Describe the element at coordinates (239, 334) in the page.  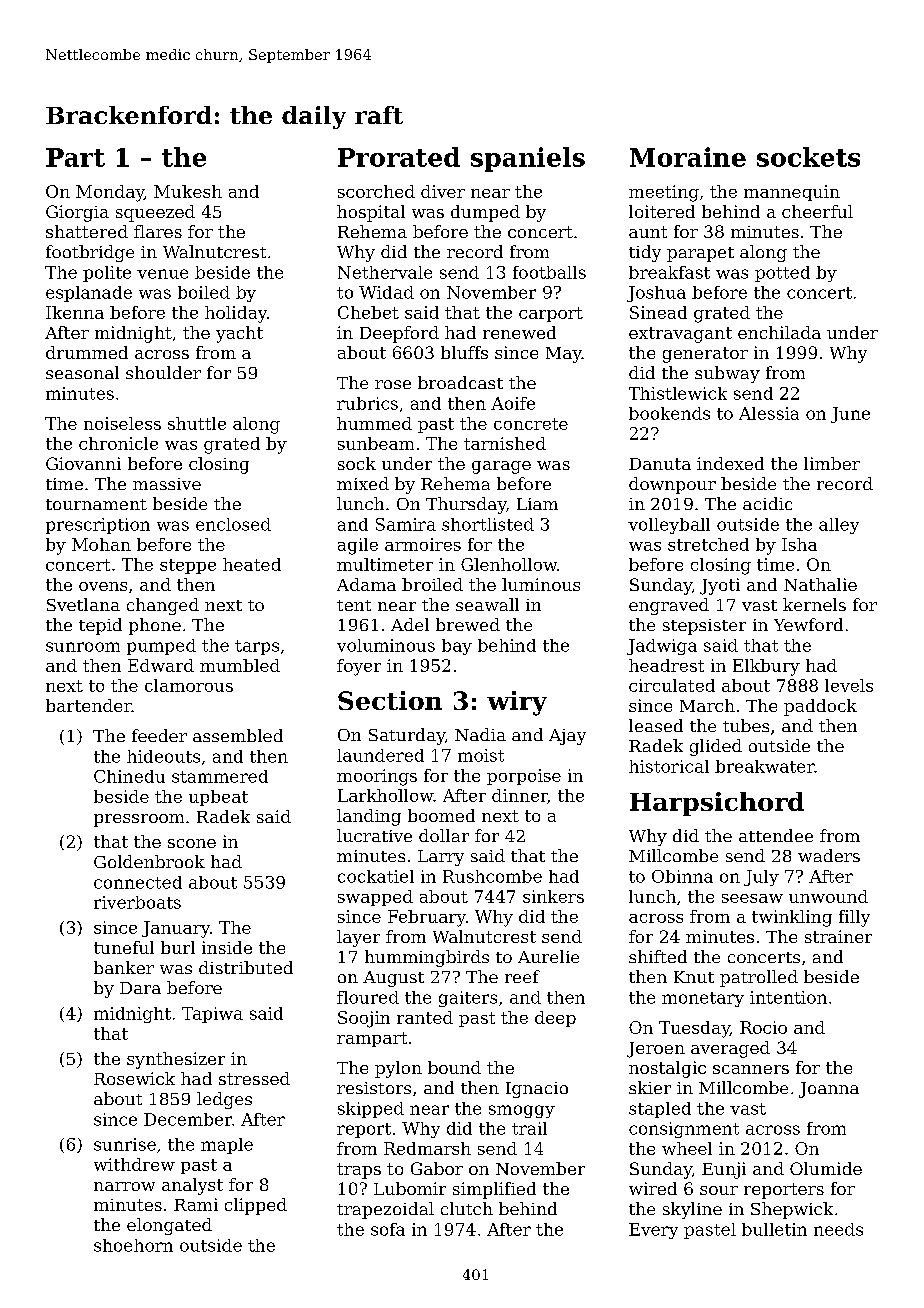
I see `yacht` at that location.
